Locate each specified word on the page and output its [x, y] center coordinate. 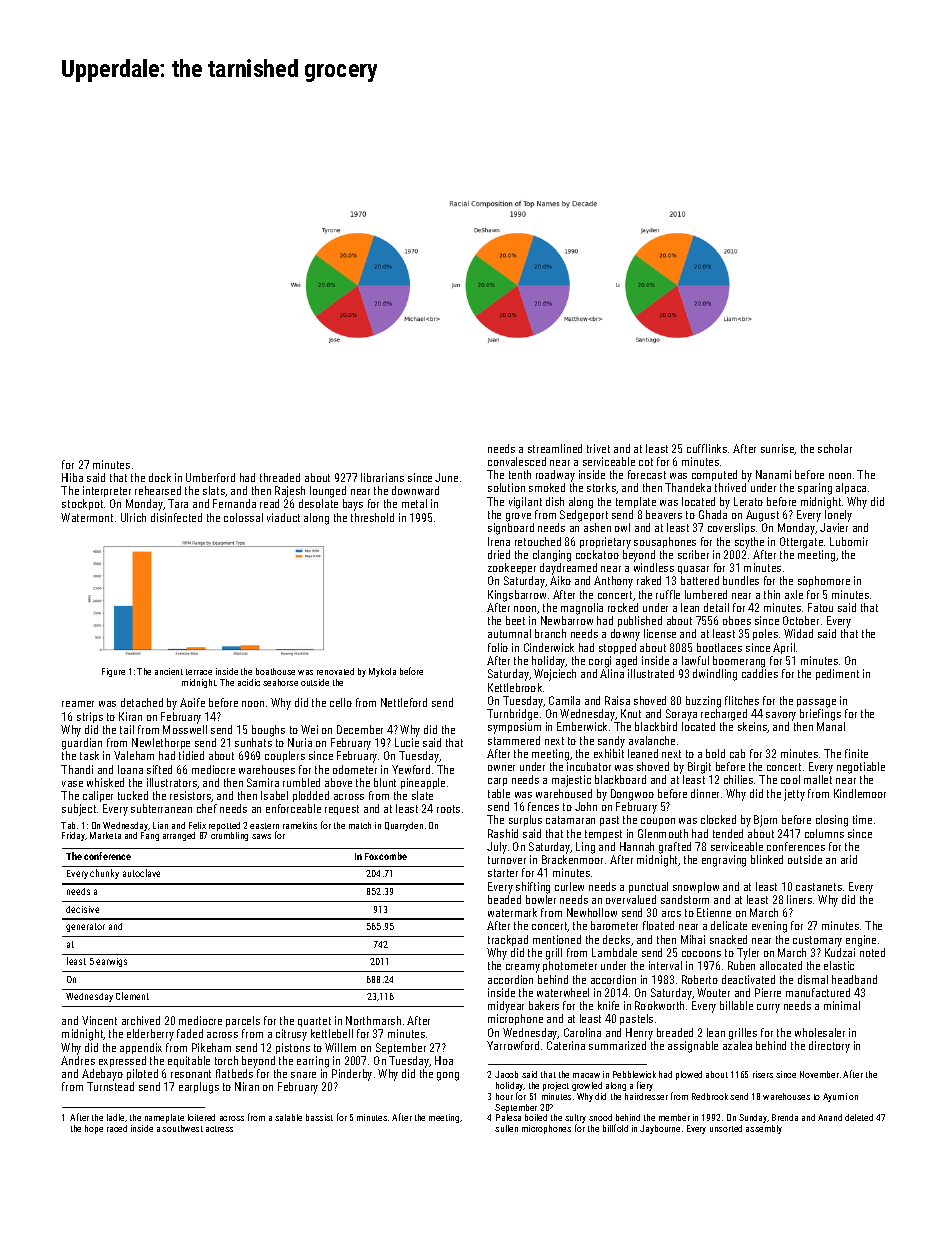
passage [816, 703]
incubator [589, 766]
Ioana [130, 769]
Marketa [105, 835]
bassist [319, 1117]
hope [94, 1129]
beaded [504, 899]
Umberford [210, 477]
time [862, 819]
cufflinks [707, 448]
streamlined [555, 448]
